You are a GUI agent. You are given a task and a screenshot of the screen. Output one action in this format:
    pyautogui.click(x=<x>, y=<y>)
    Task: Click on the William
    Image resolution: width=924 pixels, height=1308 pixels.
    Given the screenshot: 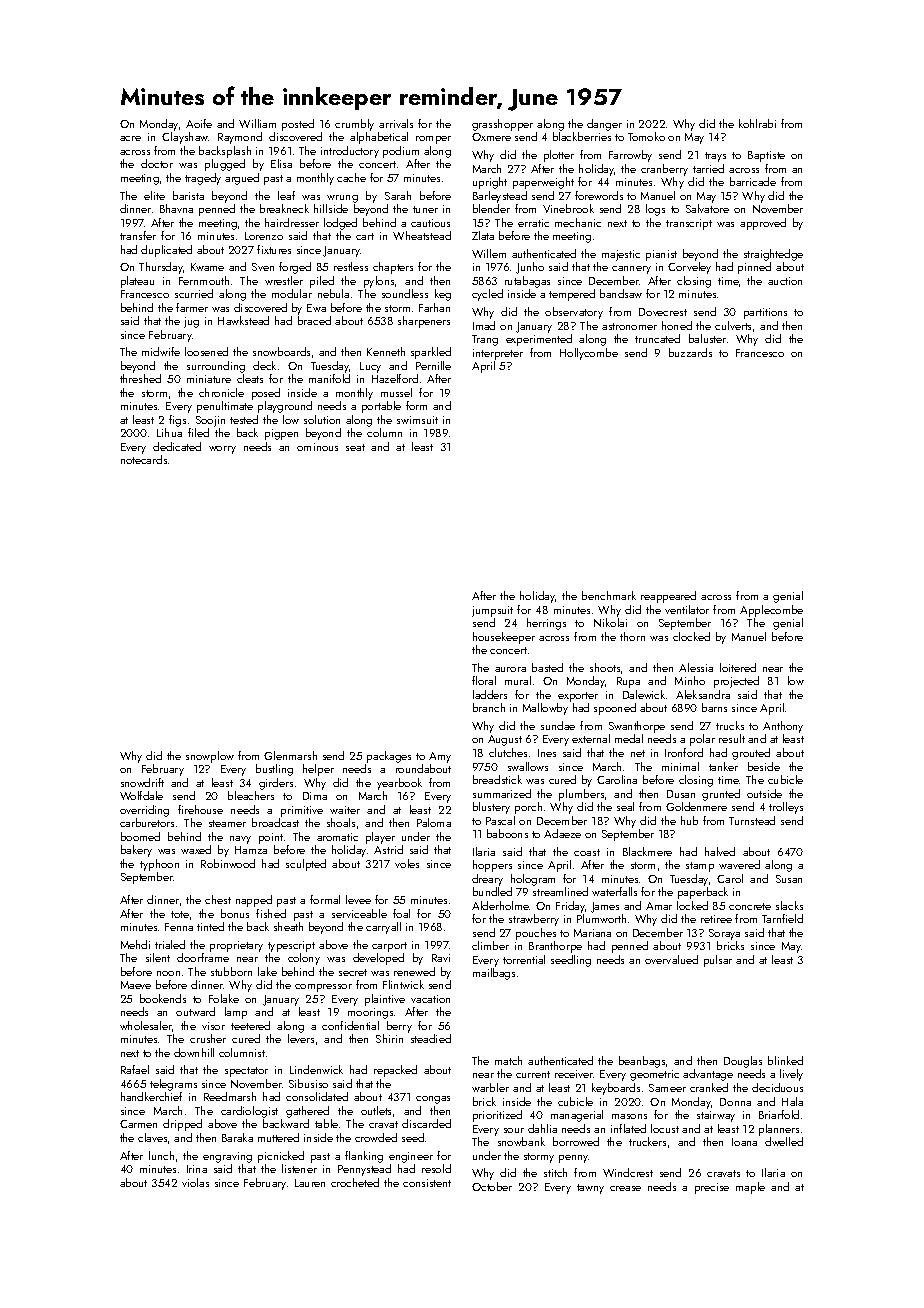 What is the action you would take?
    pyautogui.click(x=257, y=123)
